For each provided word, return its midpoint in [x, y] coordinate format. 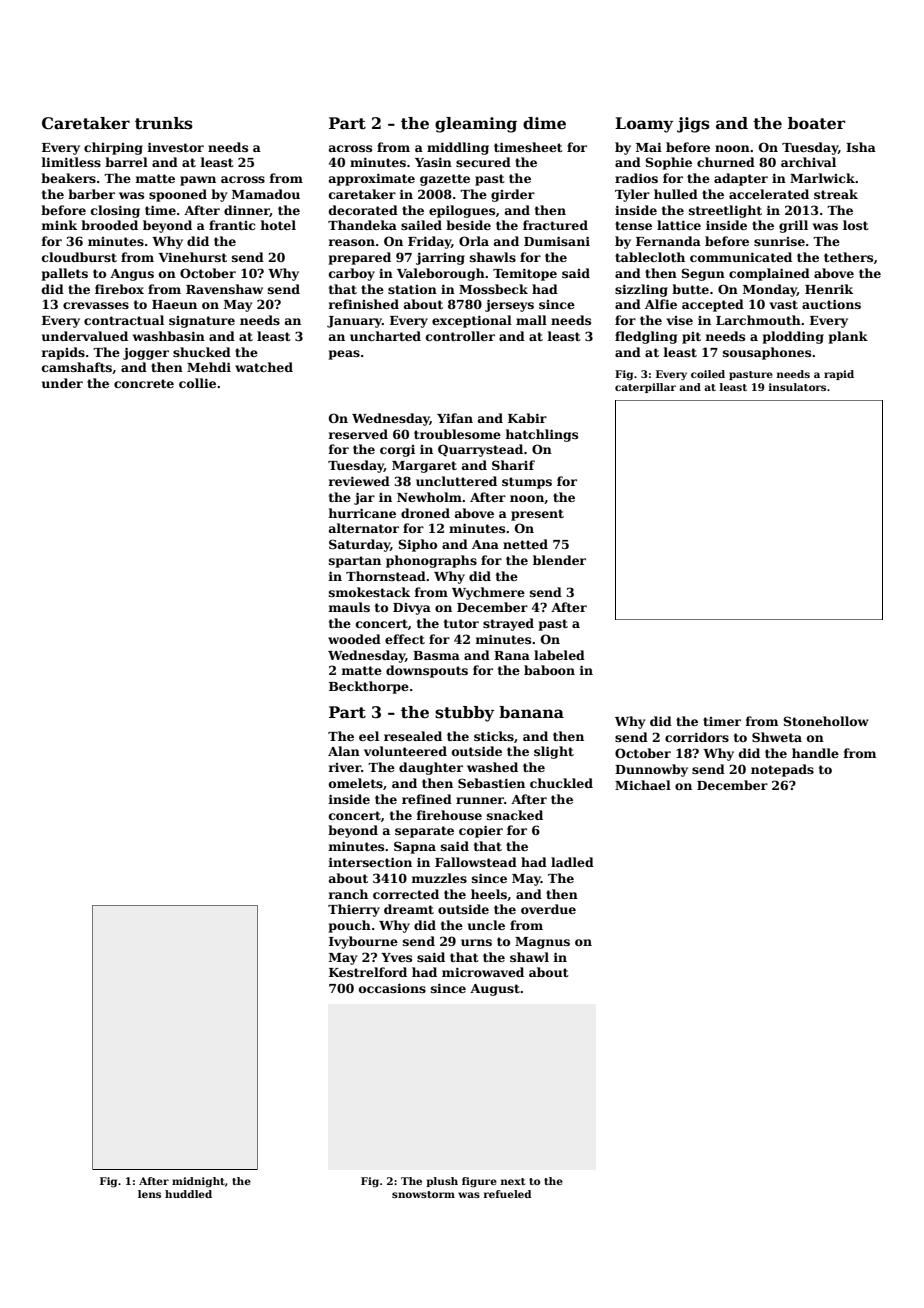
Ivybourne [363, 942]
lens [149, 1194]
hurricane [362, 513]
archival [808, 162]
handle [815, 753]
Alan [344, 751]
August [495, 990]
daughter [431, 768]
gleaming [476, 125]
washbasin [169, 336]
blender [559, 560]
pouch [350, 926]
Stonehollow [826, 721]
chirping [113, 148]
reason [351, 242]
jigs [693, 125]
